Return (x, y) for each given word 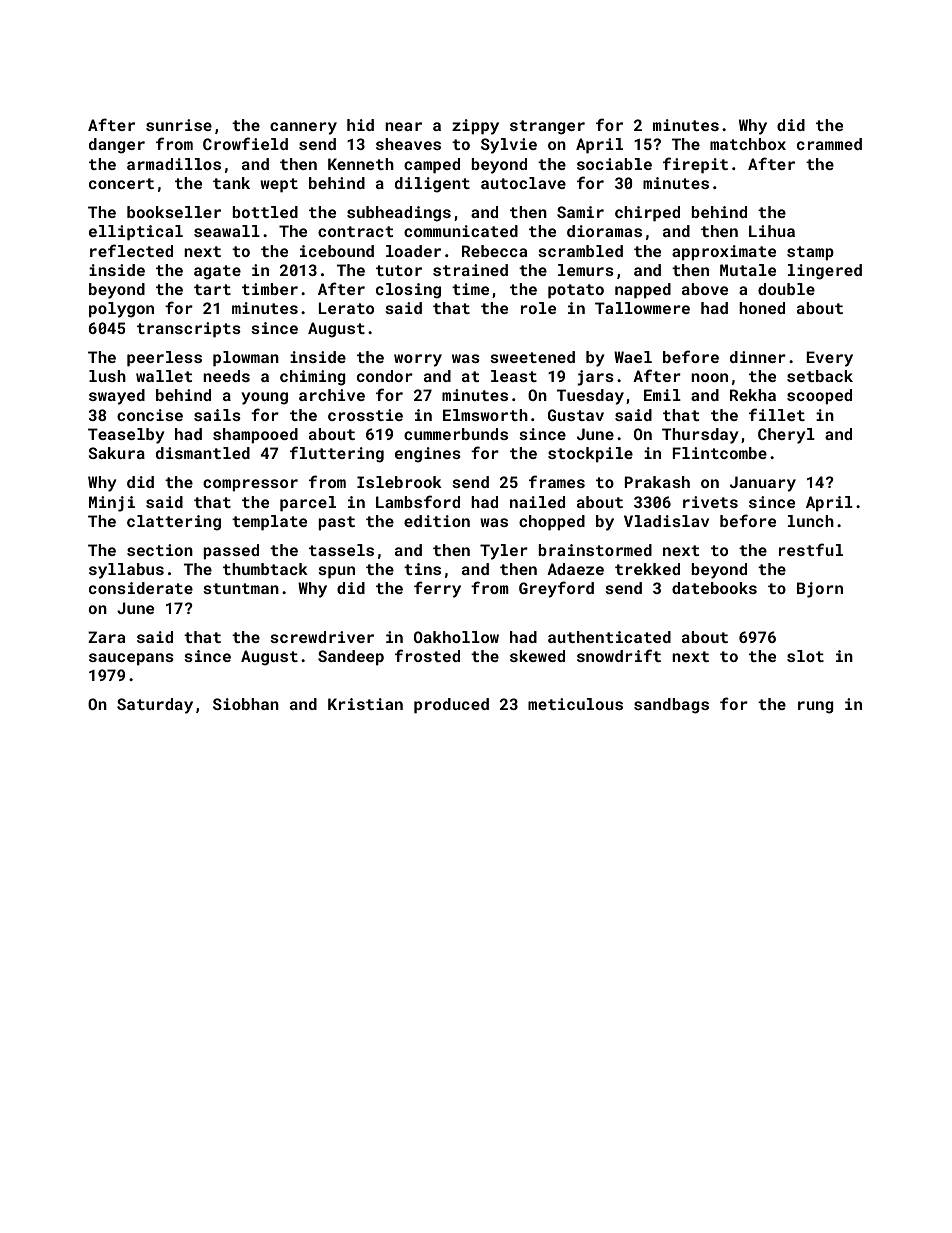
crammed (829, 144)
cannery (303, 128)
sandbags (671, 706)
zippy (475, 127)
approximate (724, 253)
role (538, 308)
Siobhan (246, 704)
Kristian (365, 704)
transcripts (189, 330)
